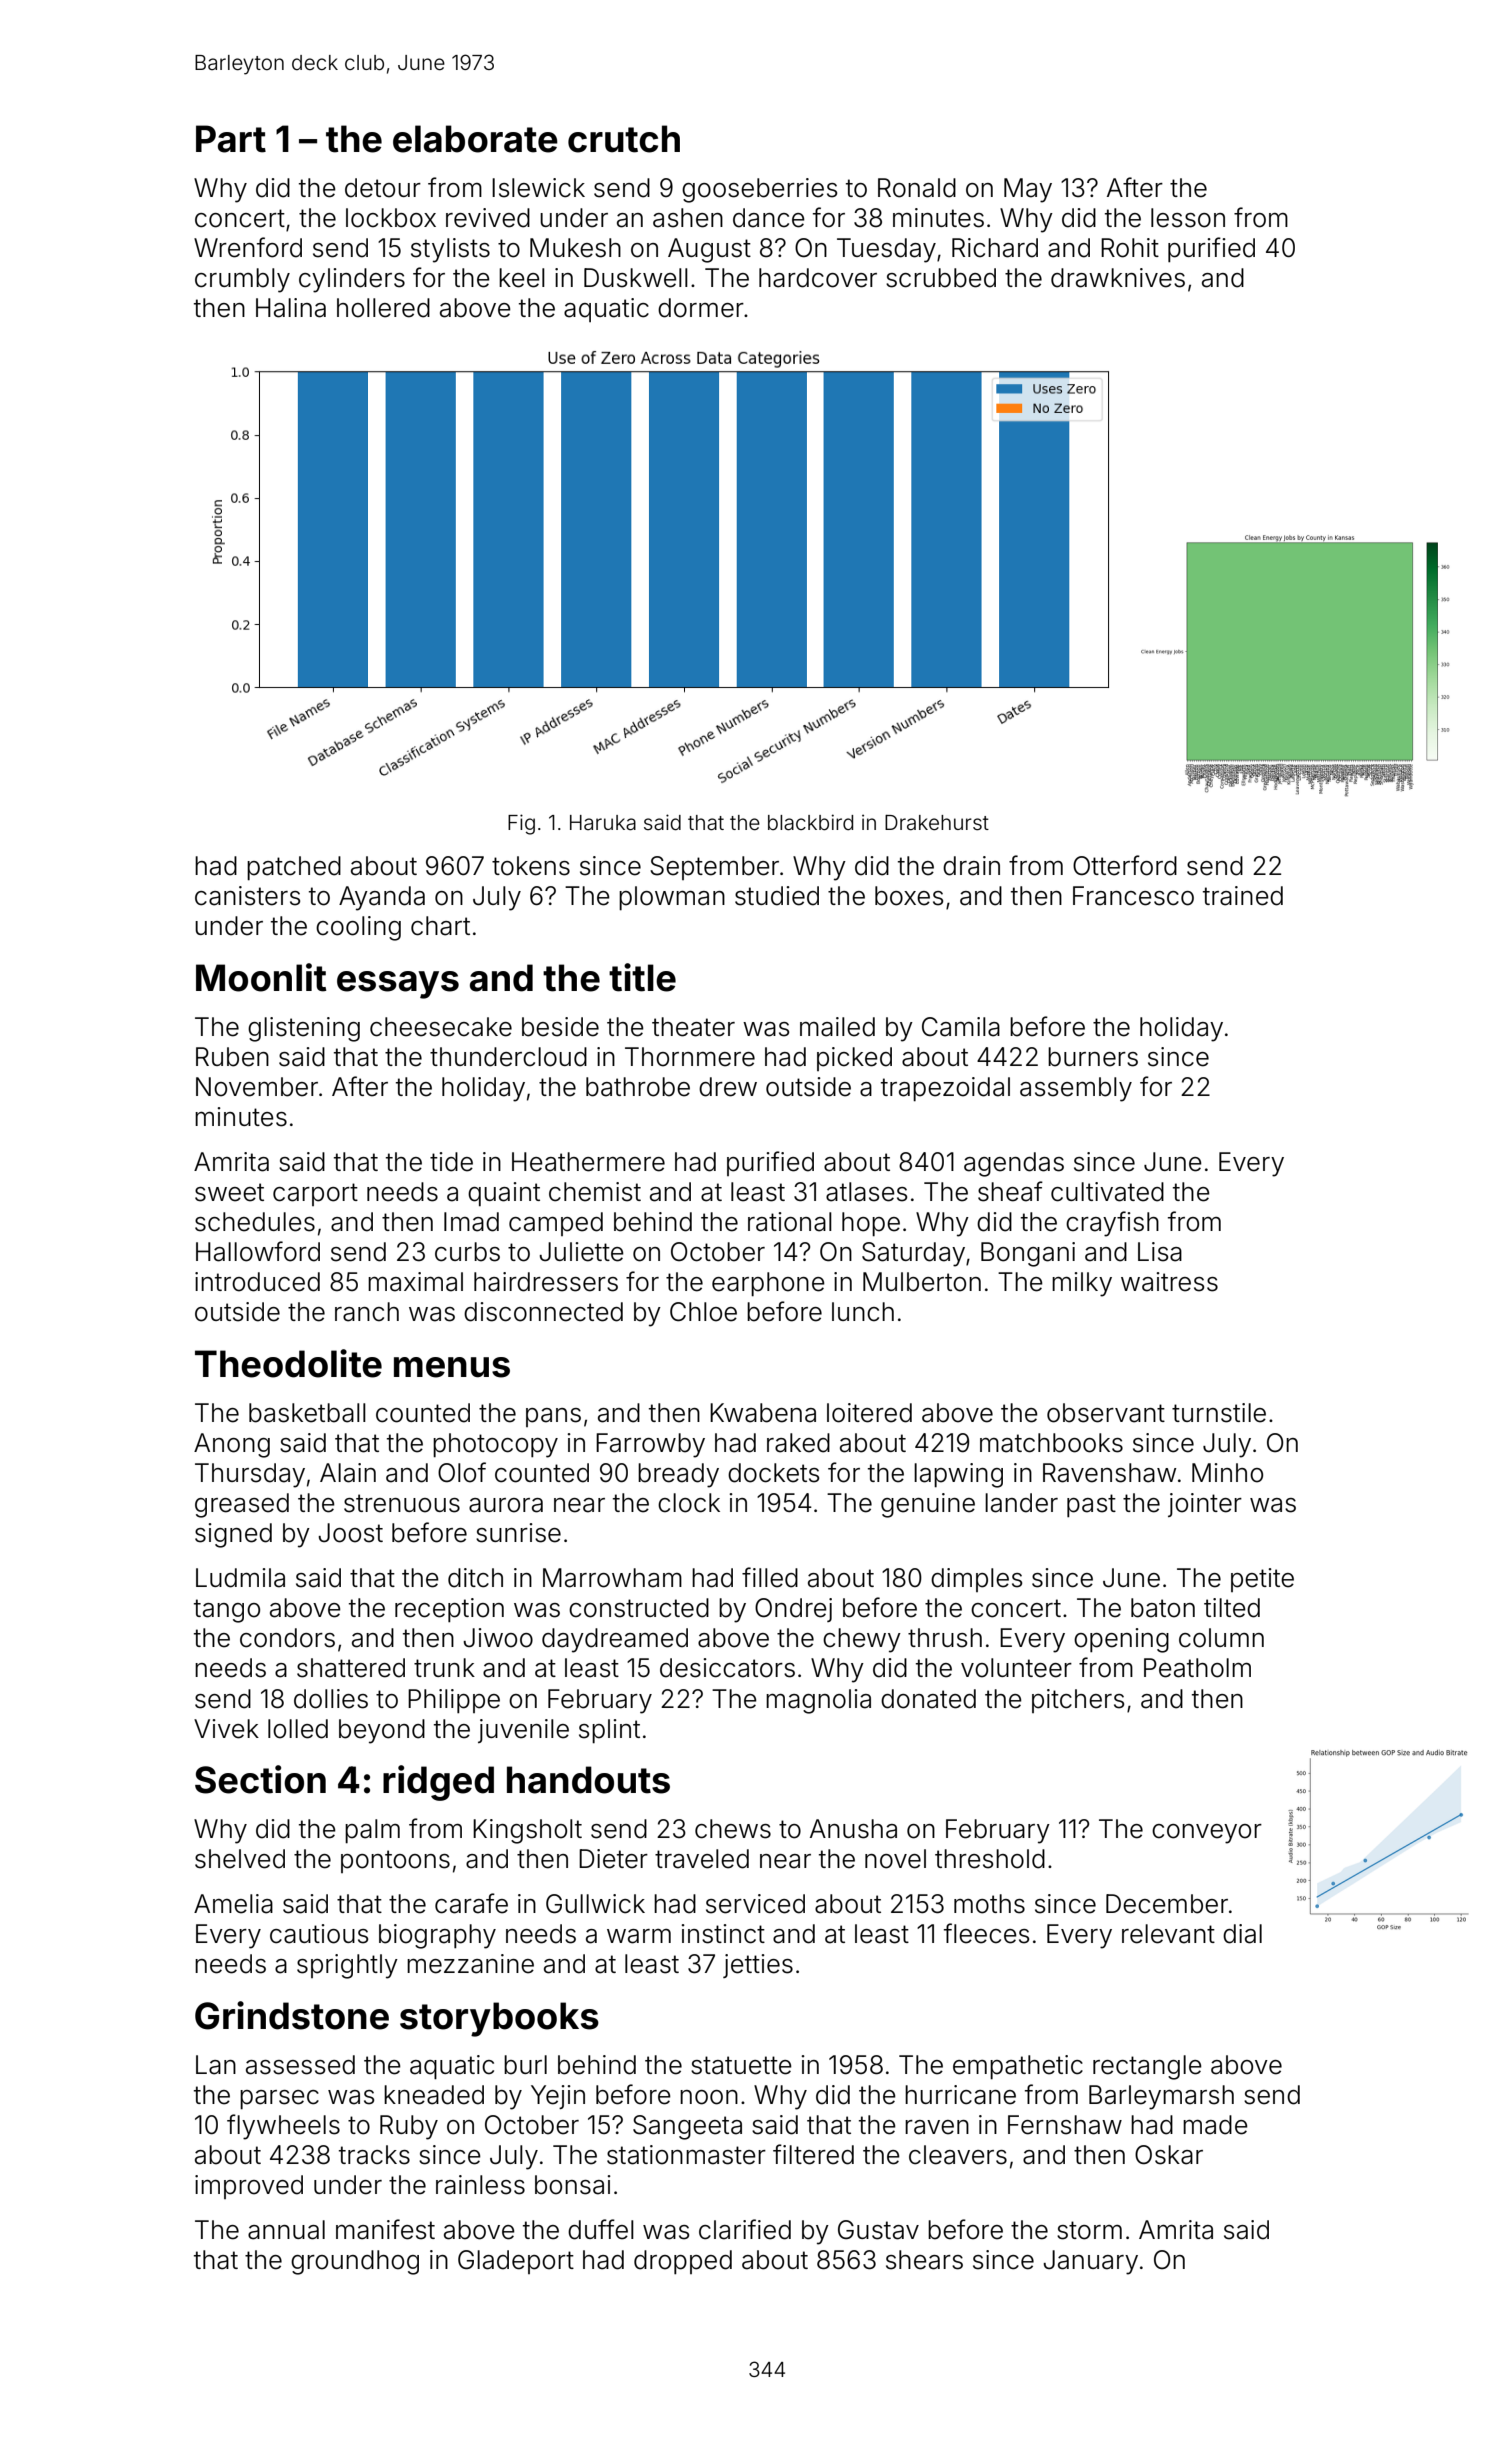 The height and width of the image is (2464, 1496). Describe the element at coordinates (475, 139) in the image. I see `elaborate` at that location.
